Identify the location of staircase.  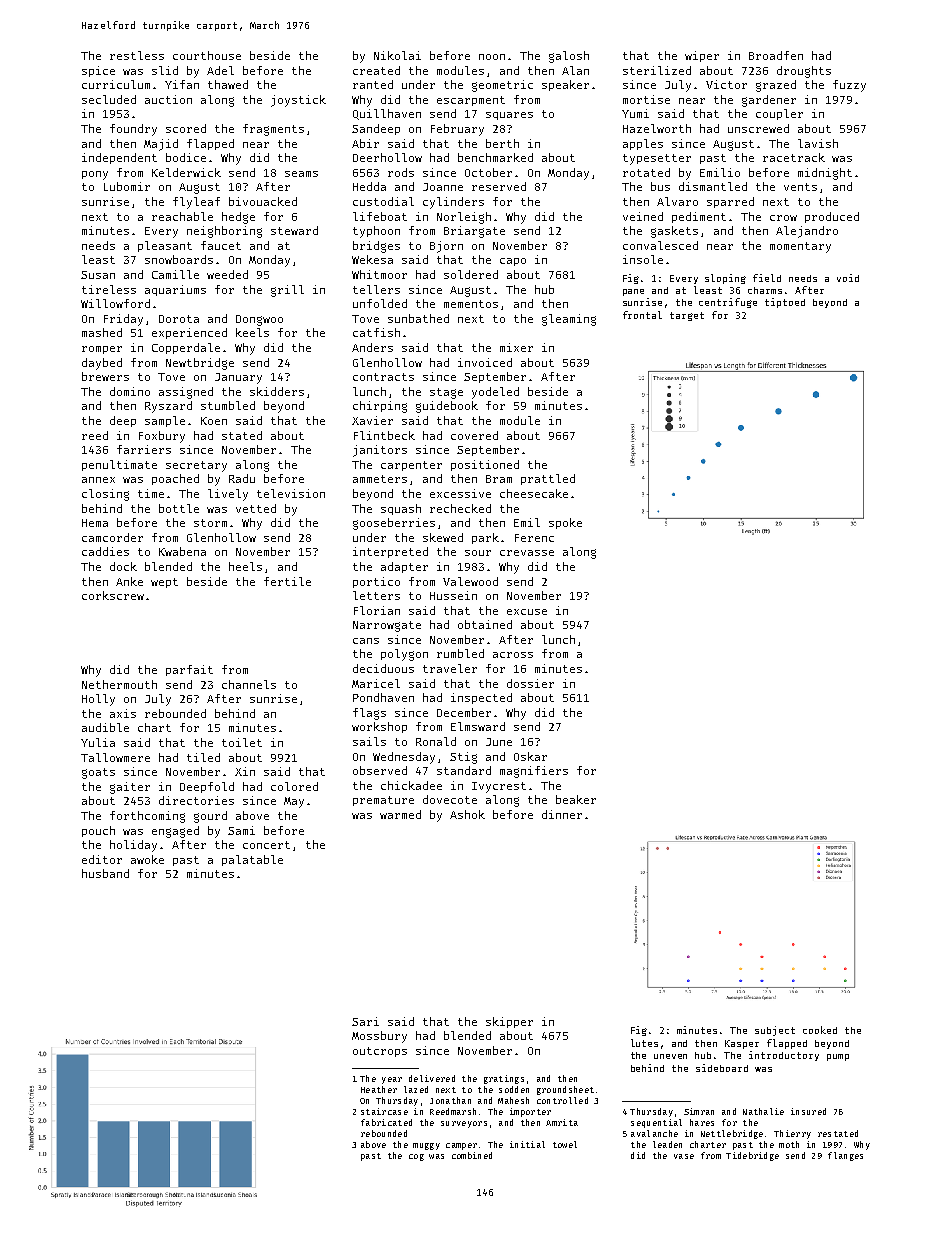
(384, 1111).
